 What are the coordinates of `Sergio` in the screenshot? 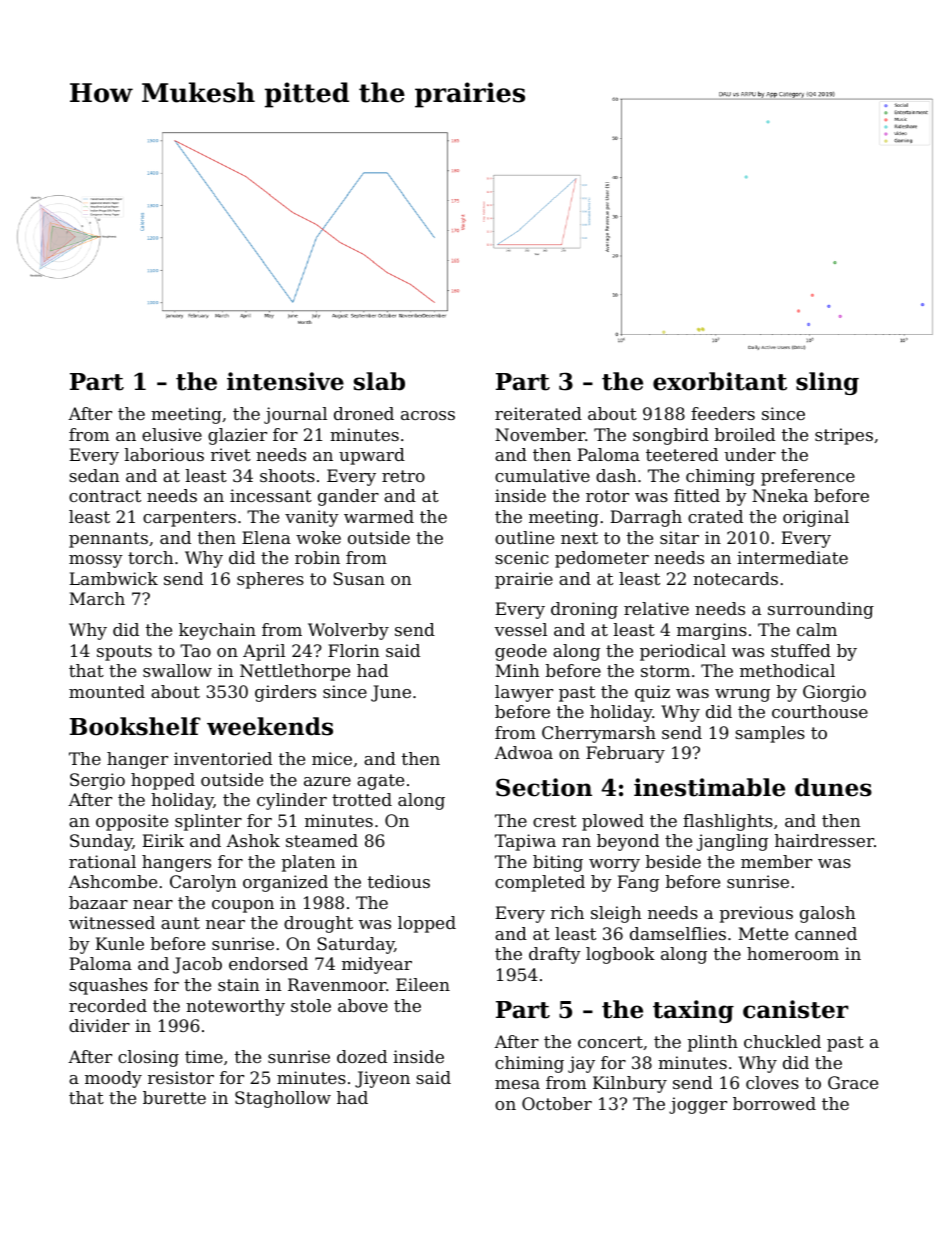 It's located at (97, 781).
